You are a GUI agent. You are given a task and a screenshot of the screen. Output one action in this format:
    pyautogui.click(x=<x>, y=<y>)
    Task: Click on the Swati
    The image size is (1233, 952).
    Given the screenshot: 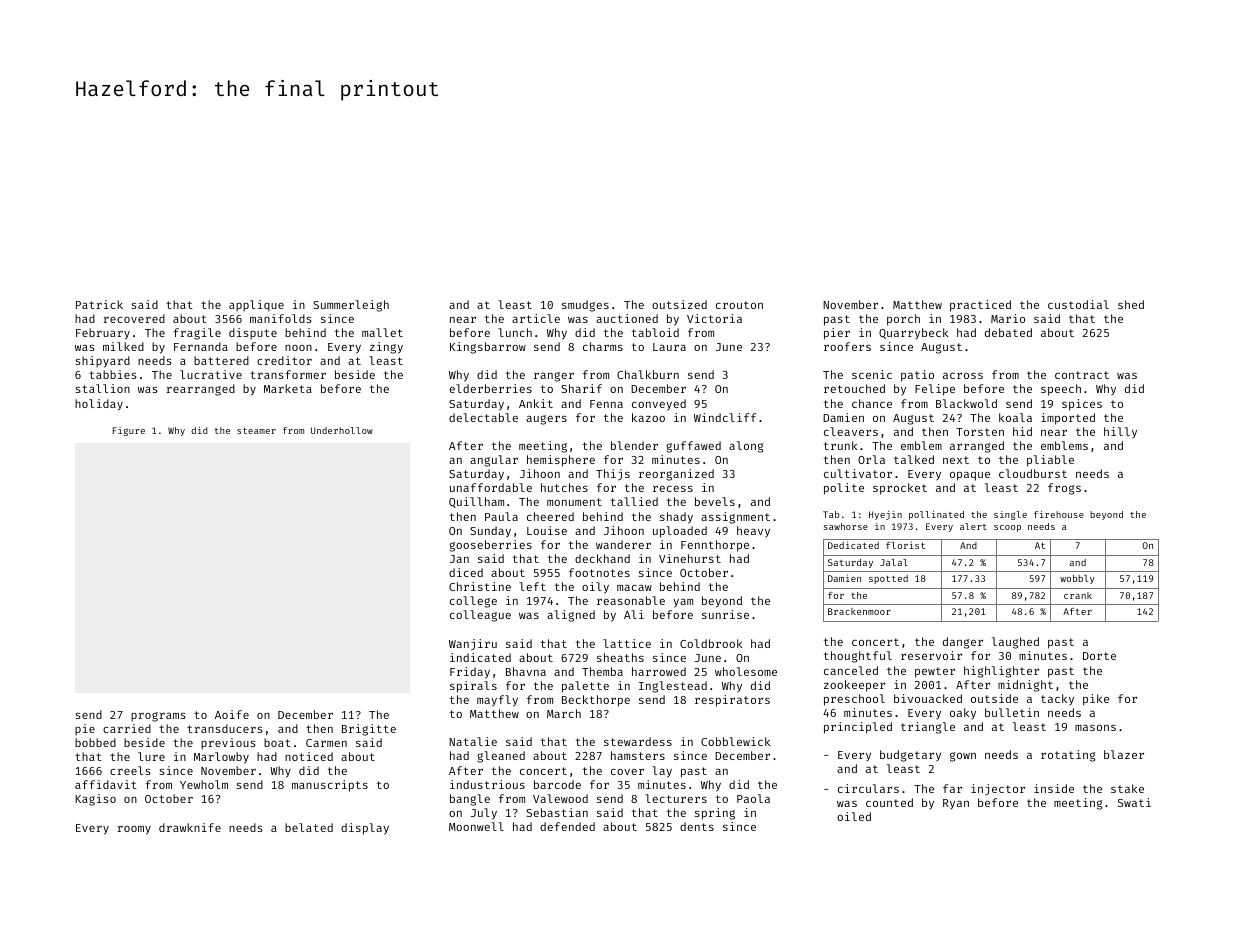 What is the action you would take?
    pyautogui.click(x=1134, y=802)
